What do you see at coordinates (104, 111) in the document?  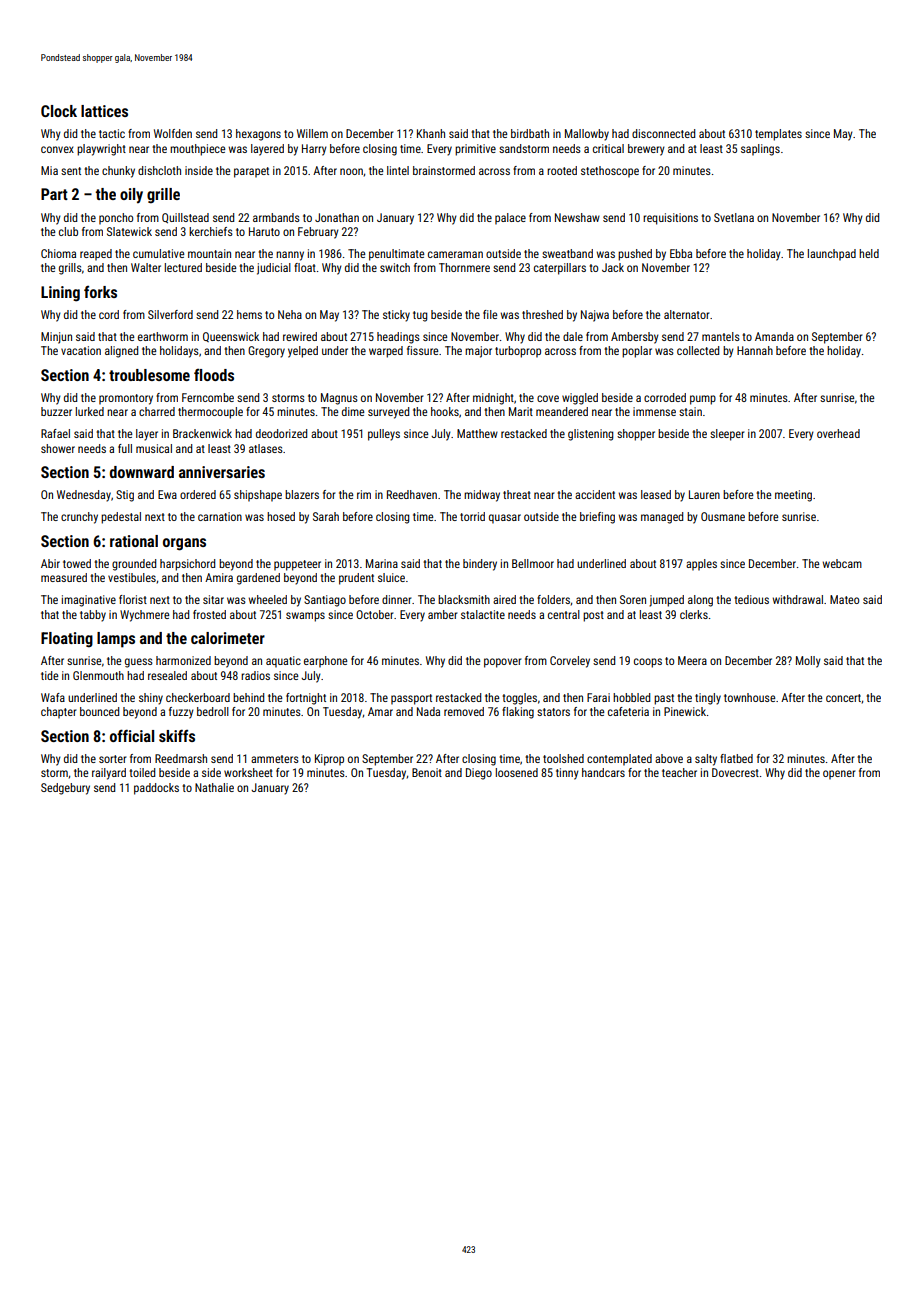 I see `lattices` at bounding box center [104, 111].
